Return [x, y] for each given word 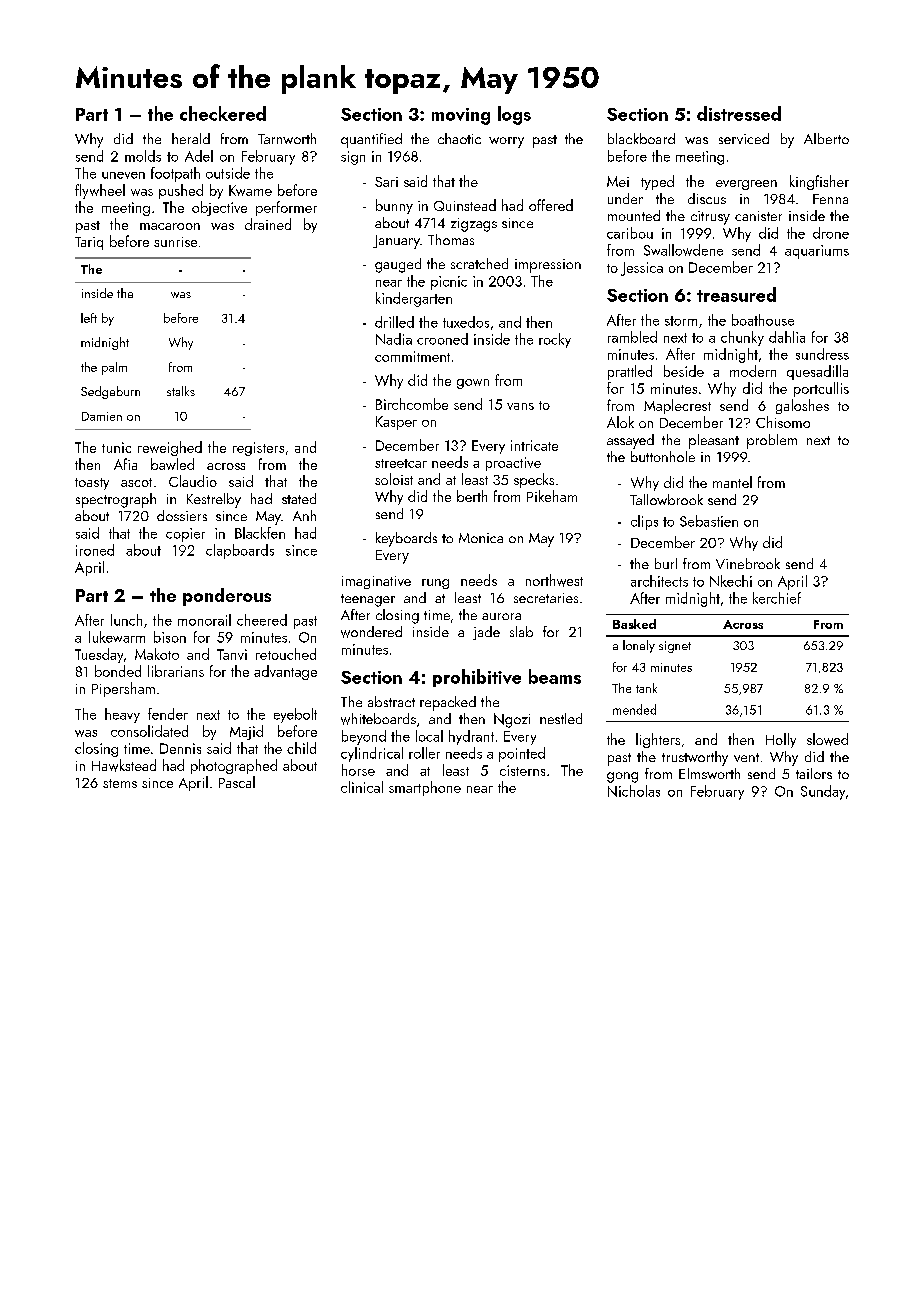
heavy [122, 715]
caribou [630, 233]
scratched [479, 263]
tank [646, 688]
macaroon [170, 226]
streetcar [401, 463]
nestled [561, 718]
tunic [116, 447]
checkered [223, 113]
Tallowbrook [666, 499]
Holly [781, 740]
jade [486, 633]
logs [514, 115]
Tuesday [99, 655]
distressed [739, 113]
